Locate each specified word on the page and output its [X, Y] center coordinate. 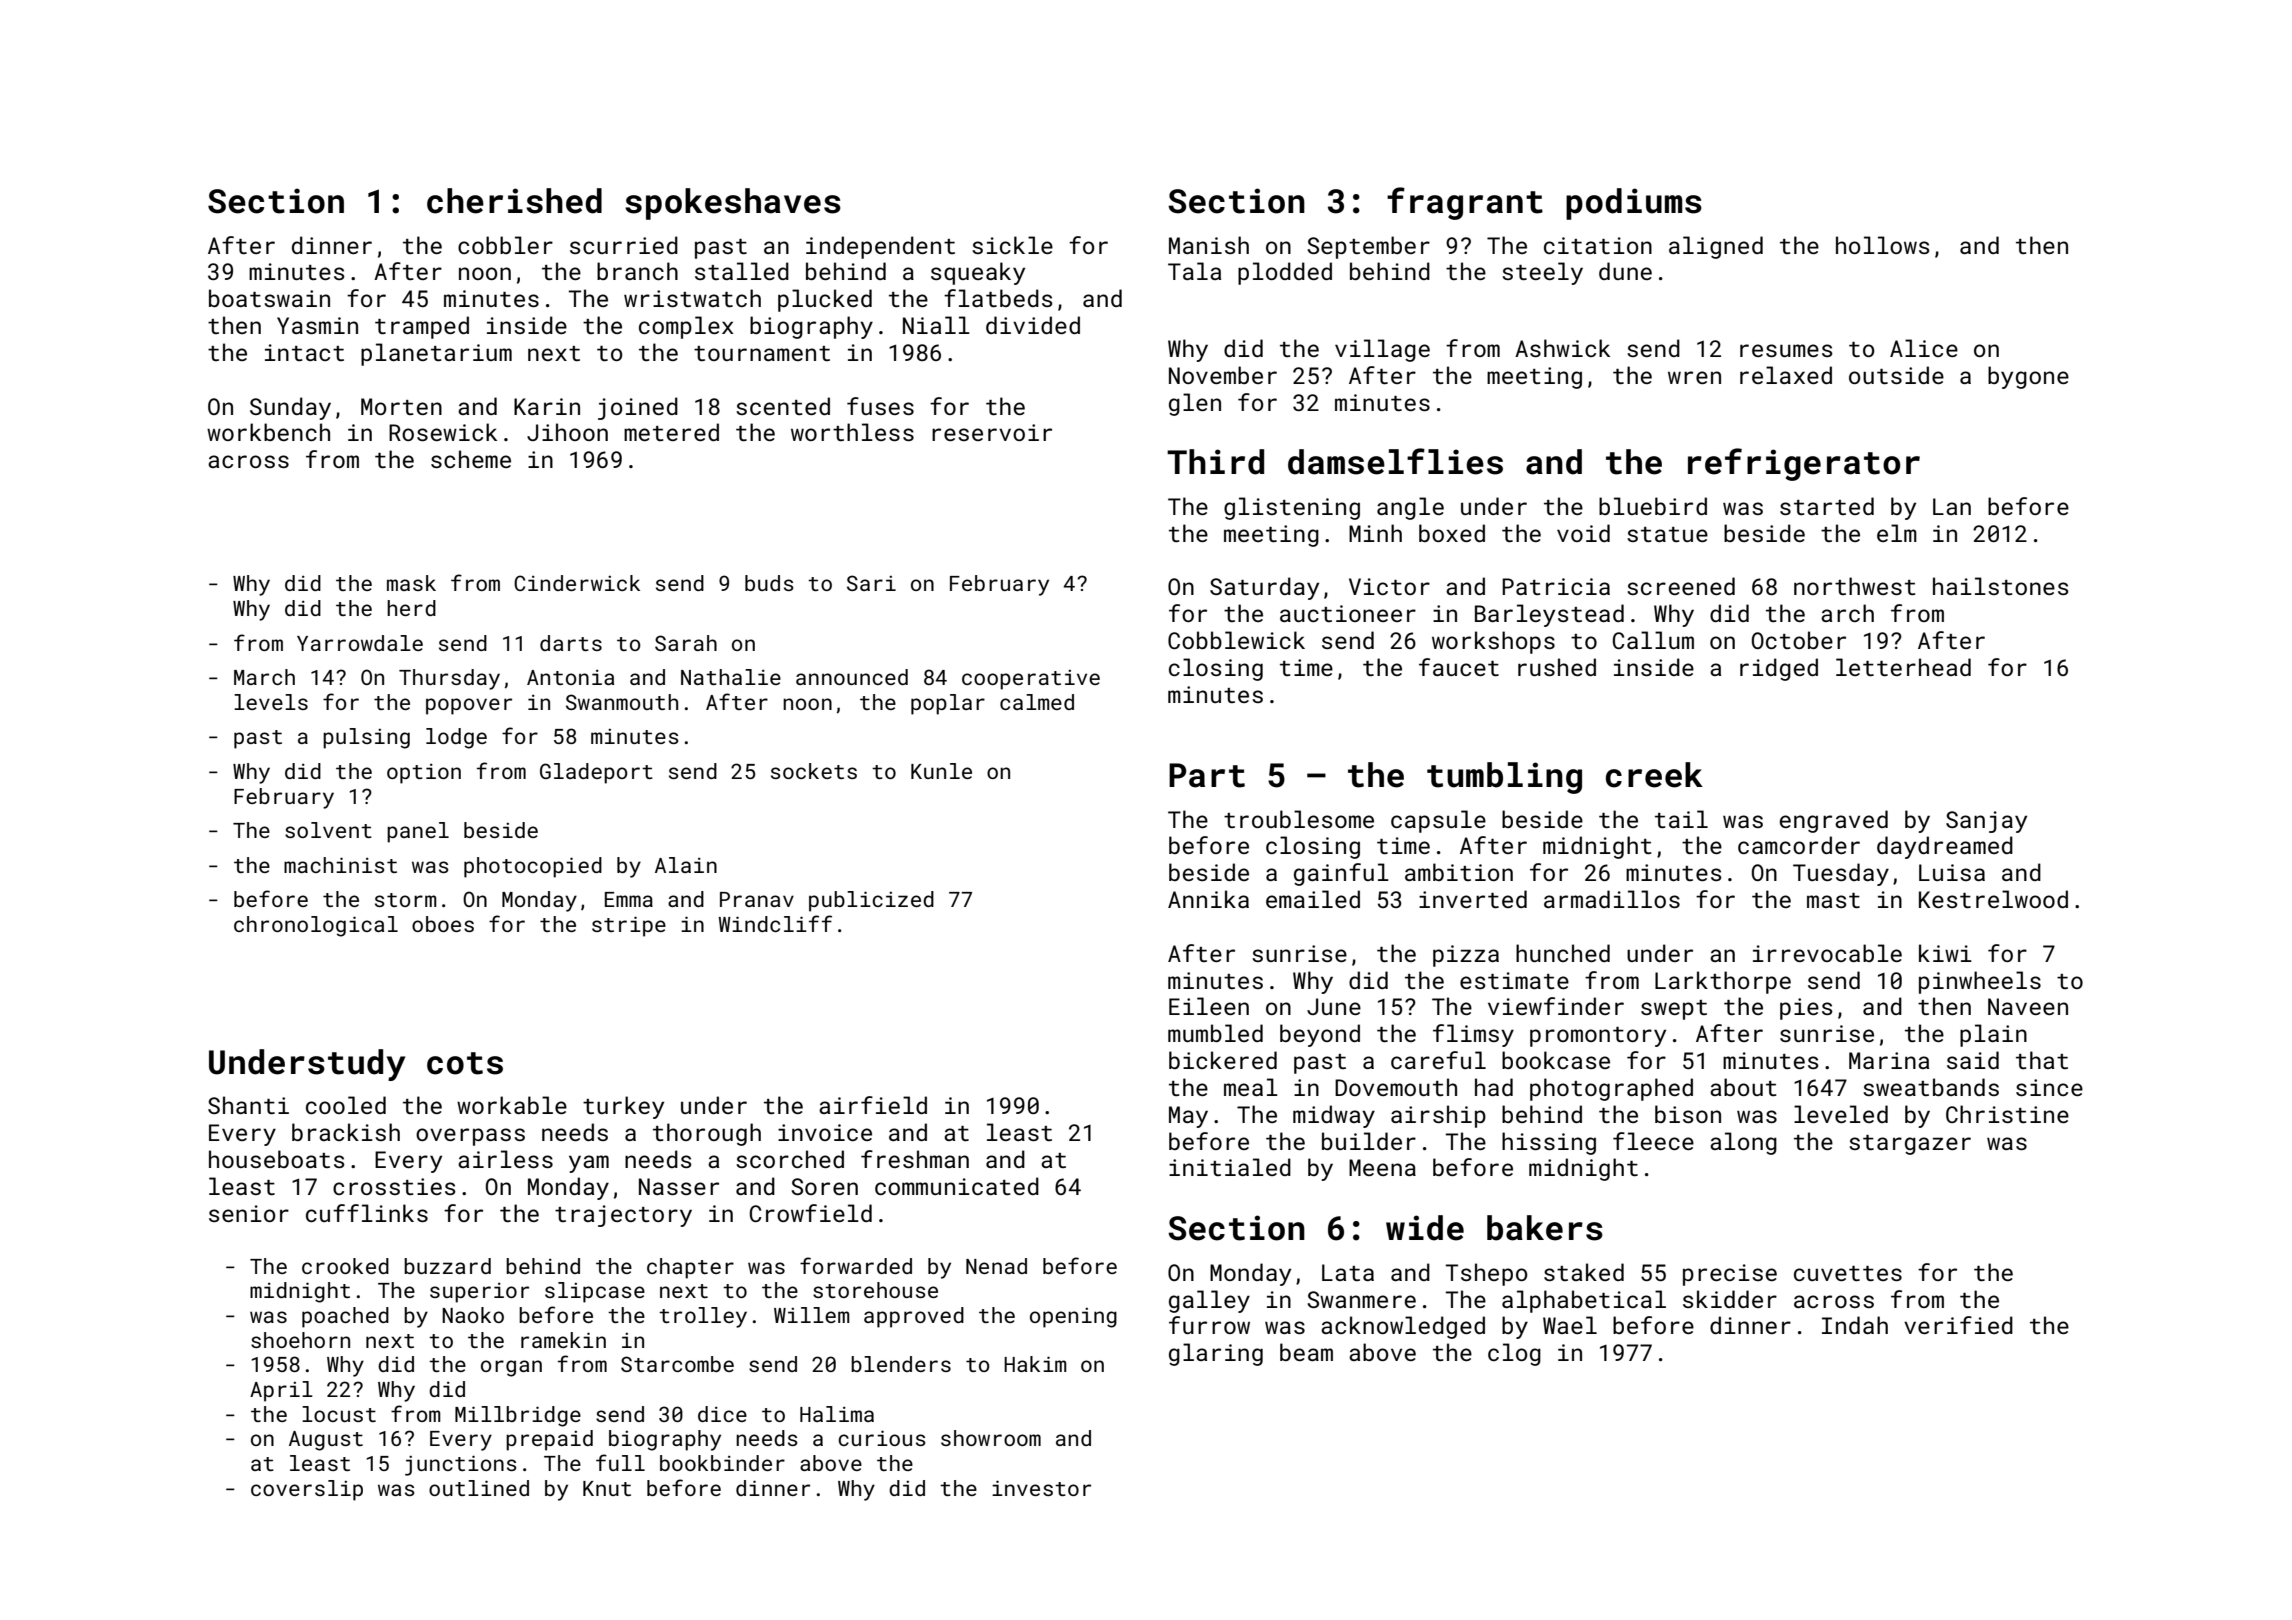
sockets [814, 771]
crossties [394, 1186]
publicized [871, 901]
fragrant [1465, 203]
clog [1514, 1354]
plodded [1285, 273]
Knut [607, 1488]
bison [1688, 1114]
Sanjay [1986, 822]
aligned [1716, 247]
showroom [991, 1438]
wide [1425, 1228]
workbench [268, 432]
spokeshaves [733, 204]
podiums [1634, 204]
